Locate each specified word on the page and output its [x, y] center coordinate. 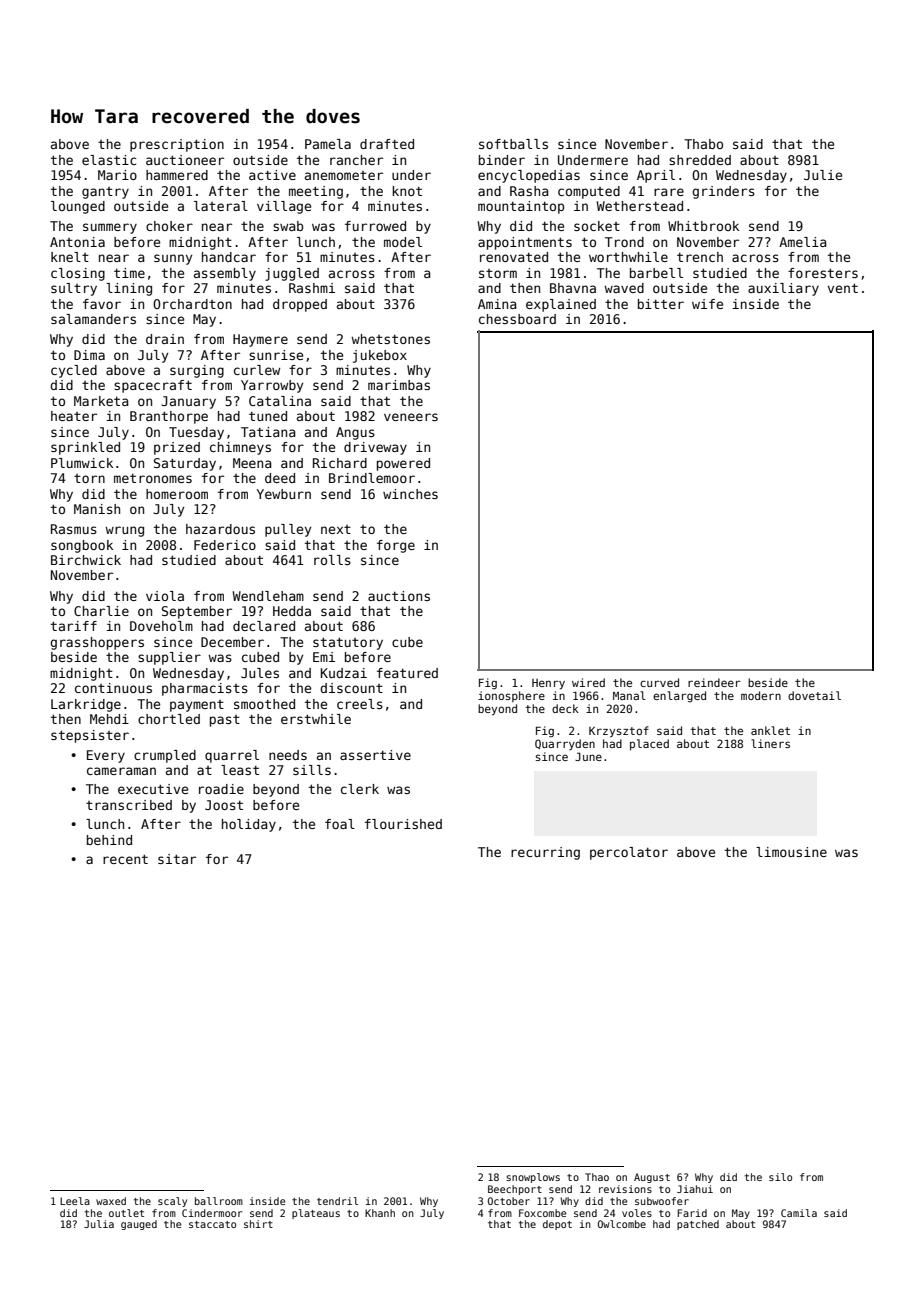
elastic [109, 160]
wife [707, 304]
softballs [513, 144]
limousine [791, 852]
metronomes [153, 478]
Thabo [703, 144]
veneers [411, 417]
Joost [224, 805]
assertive [375, 755]
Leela [75, 1201]
